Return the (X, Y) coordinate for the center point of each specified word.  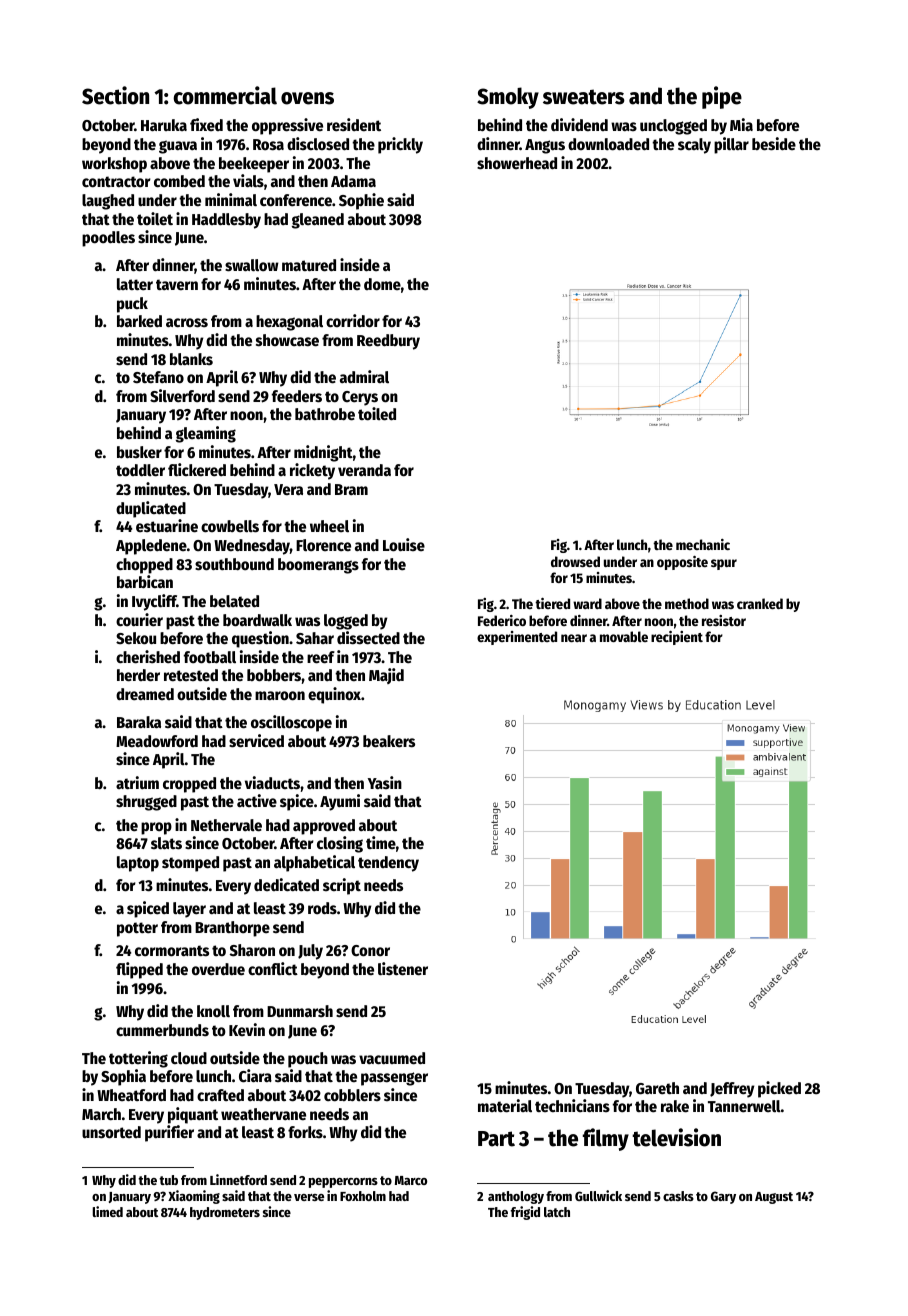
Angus (545, 146)
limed (107, 1211)
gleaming (206, 434)
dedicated (286, 885)
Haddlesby (226, 221)
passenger (394, 1079)
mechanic (703, 544)
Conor (370, 951)
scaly (694, 146)
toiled (377, 414)
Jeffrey (732, 1090)
